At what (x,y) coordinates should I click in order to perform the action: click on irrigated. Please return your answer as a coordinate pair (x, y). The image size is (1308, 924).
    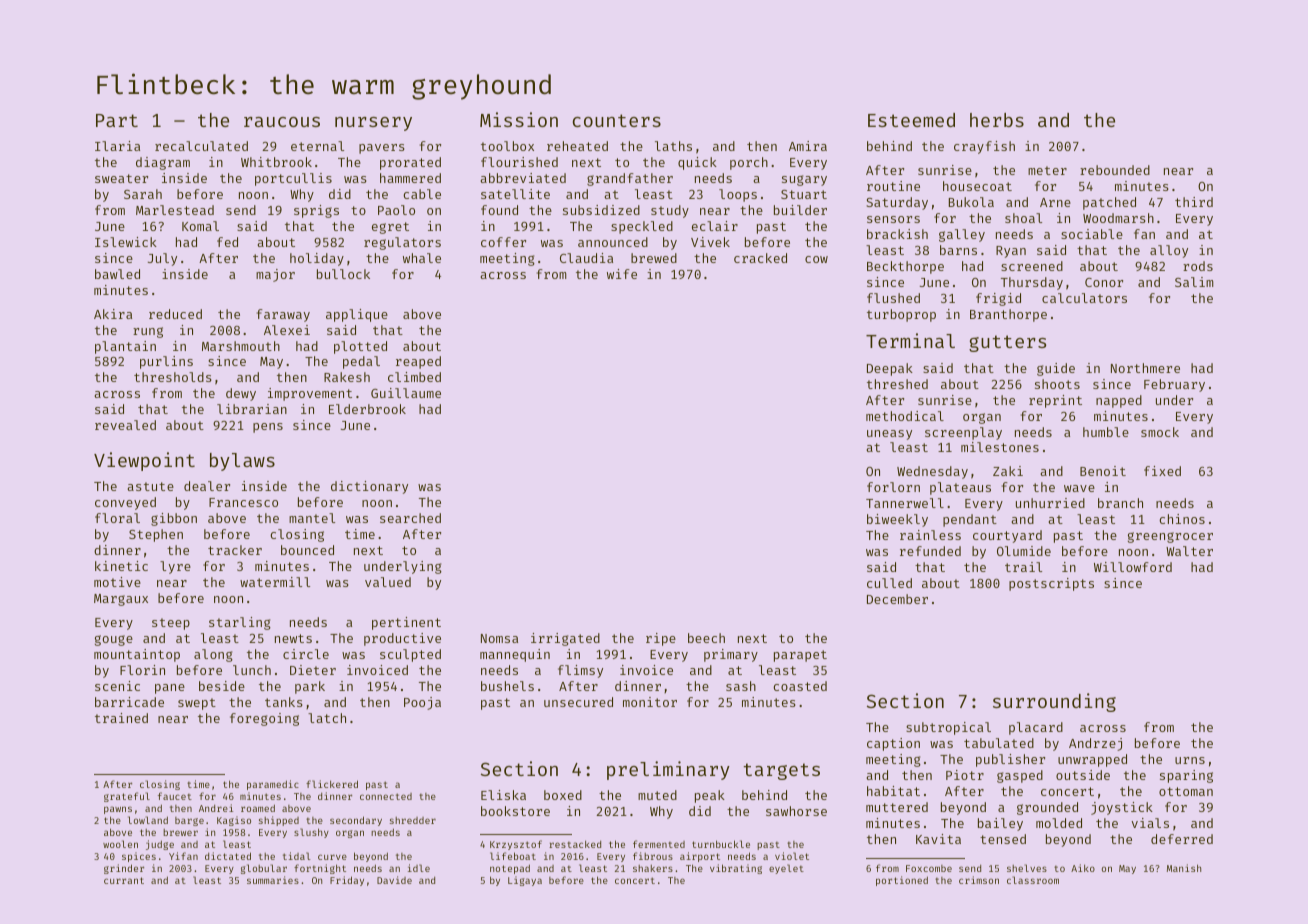
    Looking at the image, I should click on (565, 639).
